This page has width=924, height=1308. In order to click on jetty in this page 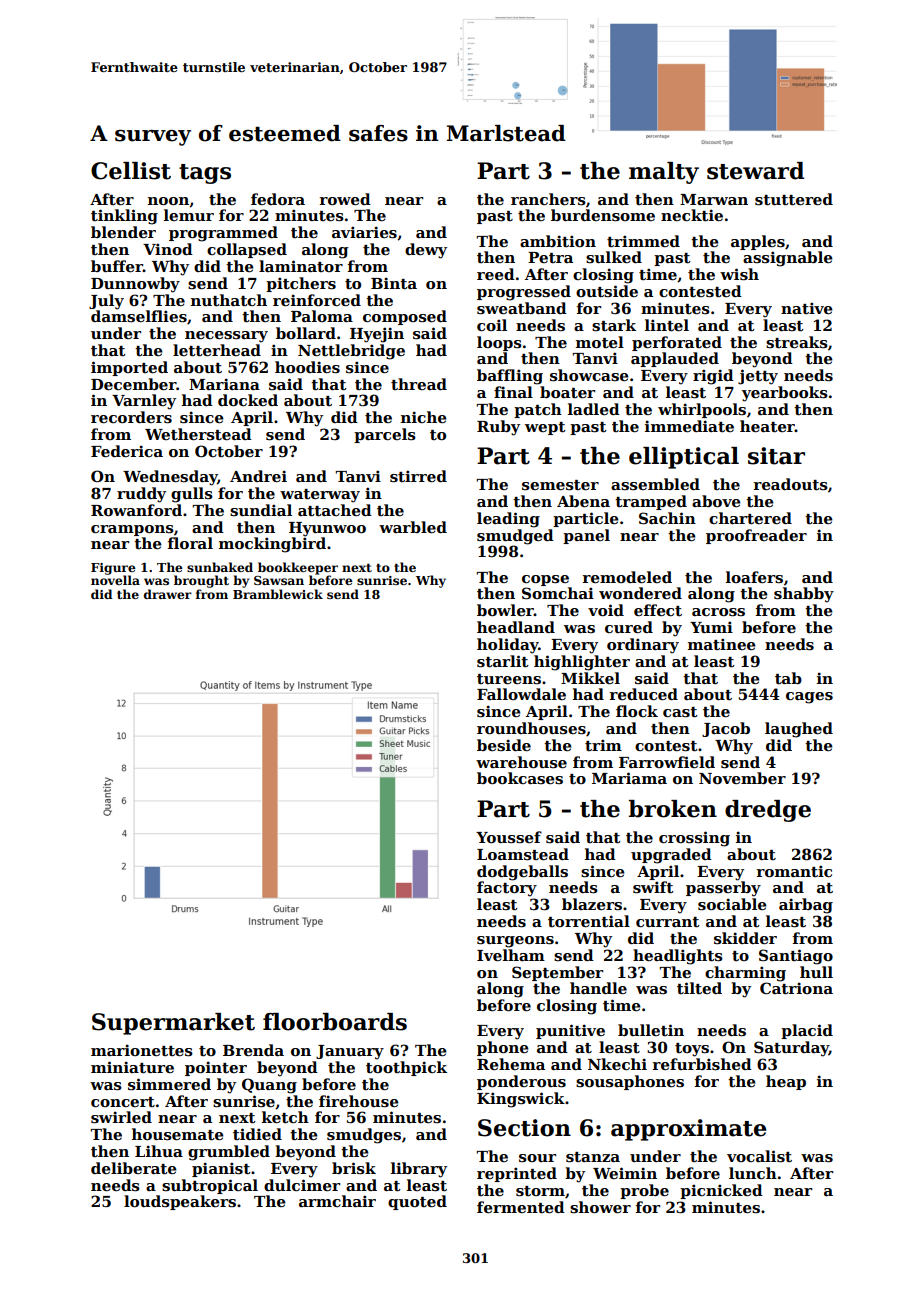, I will do `click(758, 377)`.
